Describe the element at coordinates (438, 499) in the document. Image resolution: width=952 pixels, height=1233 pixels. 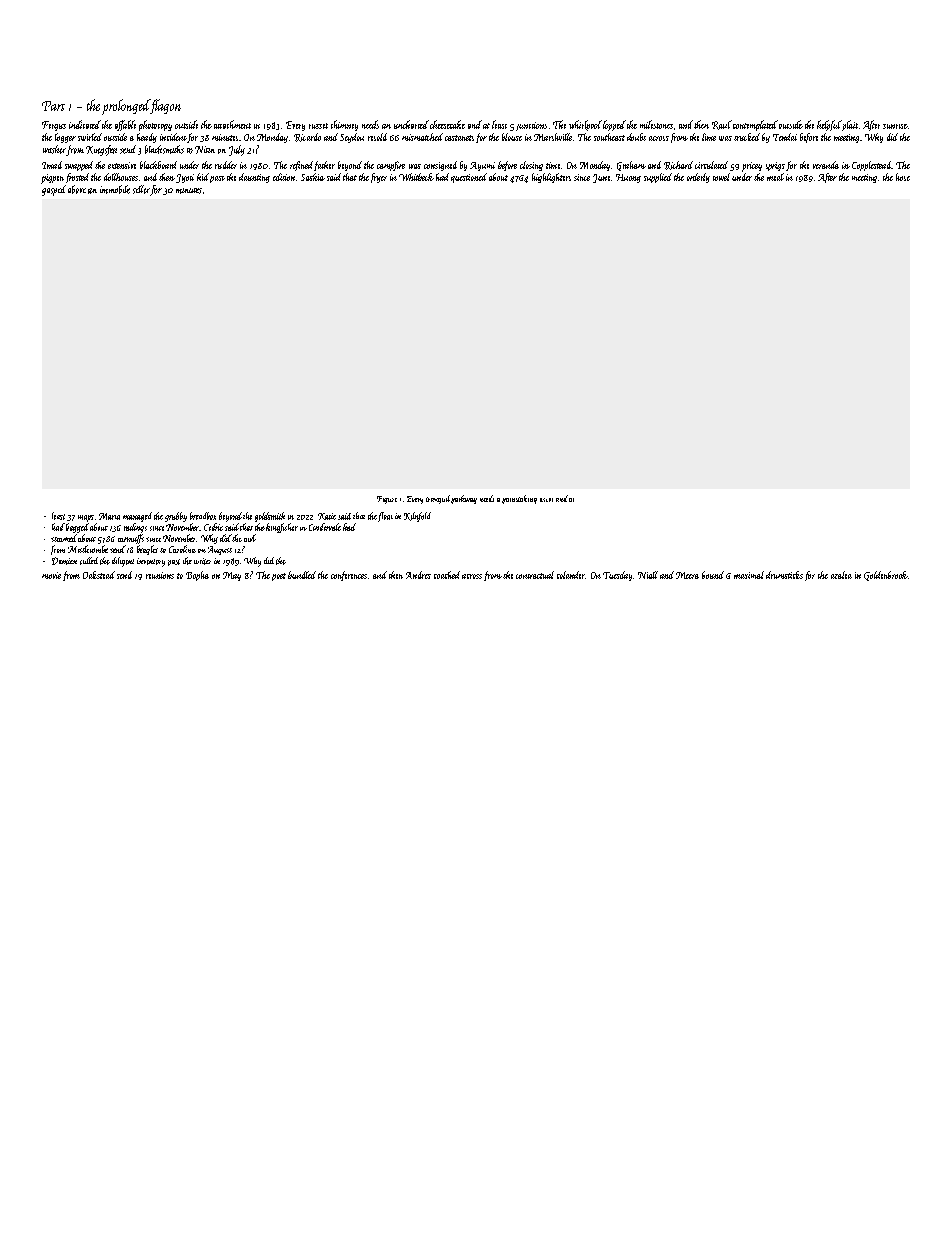
I see `tranquil` at that location.
